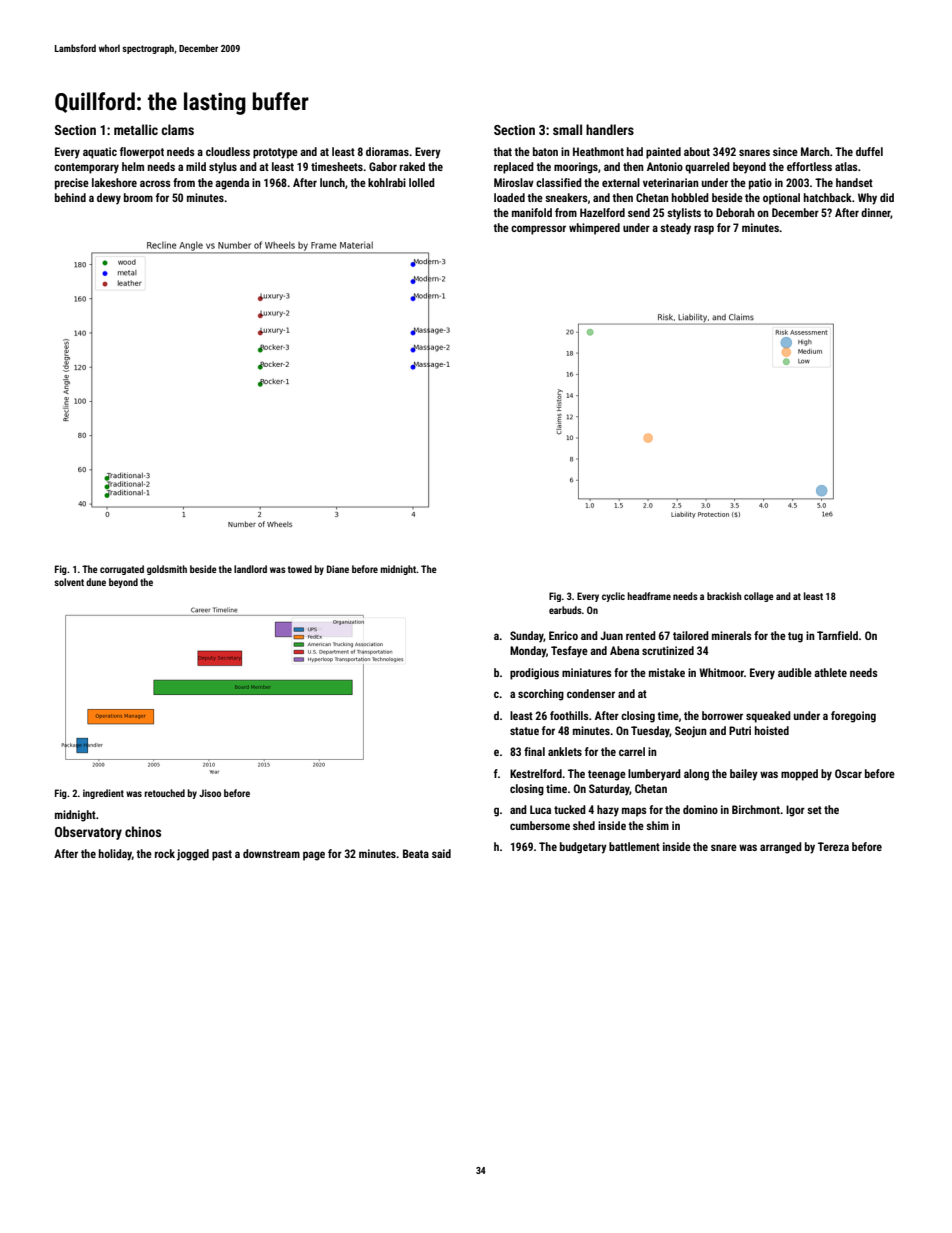 Image resolution: width=952 pixels, height=1233 pixels. Describe the element at coordinates (122, 570) in the document. I see `corrugated` at that location.
